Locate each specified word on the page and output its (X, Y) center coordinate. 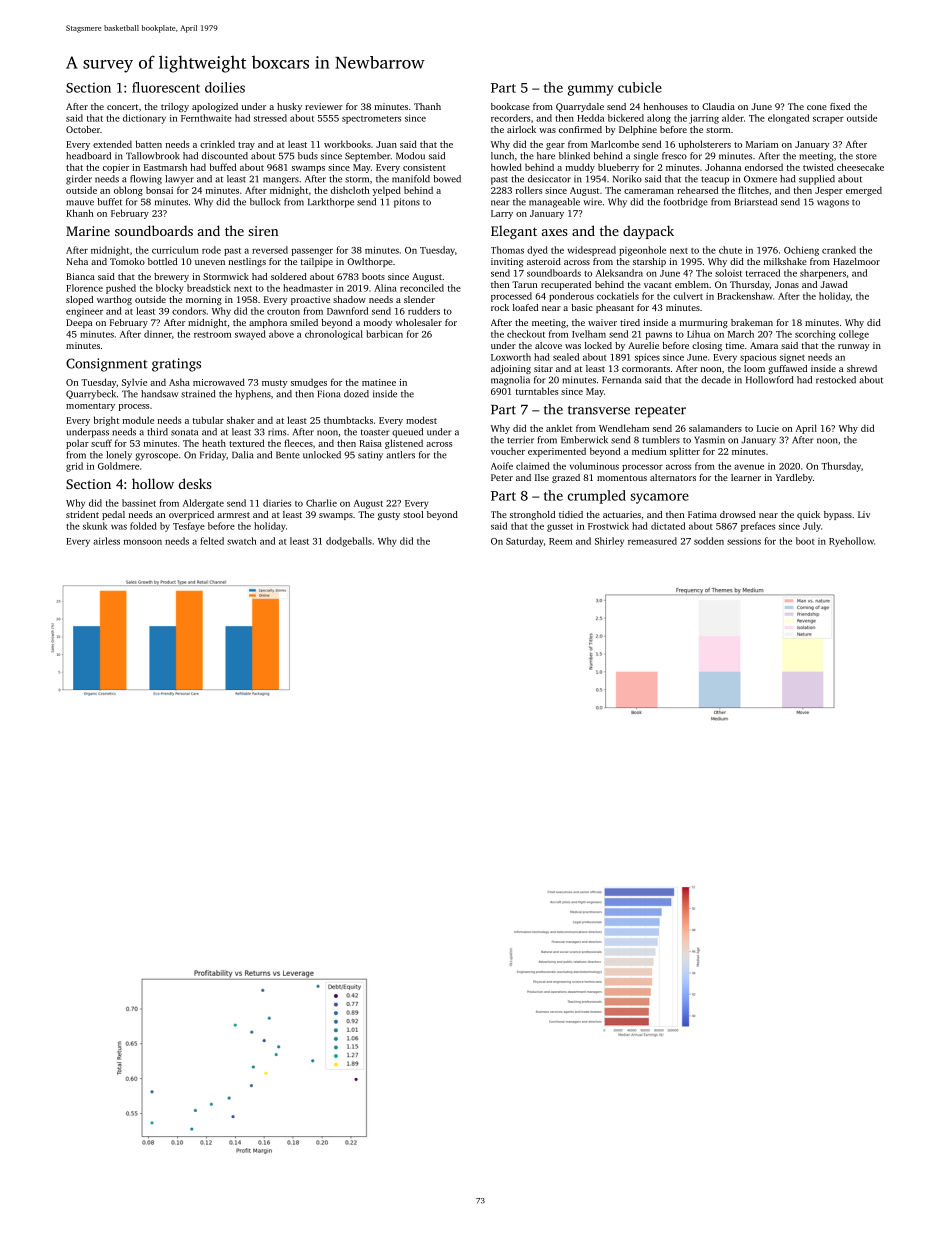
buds (308, 156)
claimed (533, 466)
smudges (309, 383)
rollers (529, 190)
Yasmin (709, 440)
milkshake (785, 261)
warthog (114, 300)
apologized (215, 107)
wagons (833, 204)
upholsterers (705, 145)
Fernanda (621, 380)
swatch (241, 541)
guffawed (787, 369)
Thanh (427, 106)
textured (246, 443)
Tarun (524, 284)
